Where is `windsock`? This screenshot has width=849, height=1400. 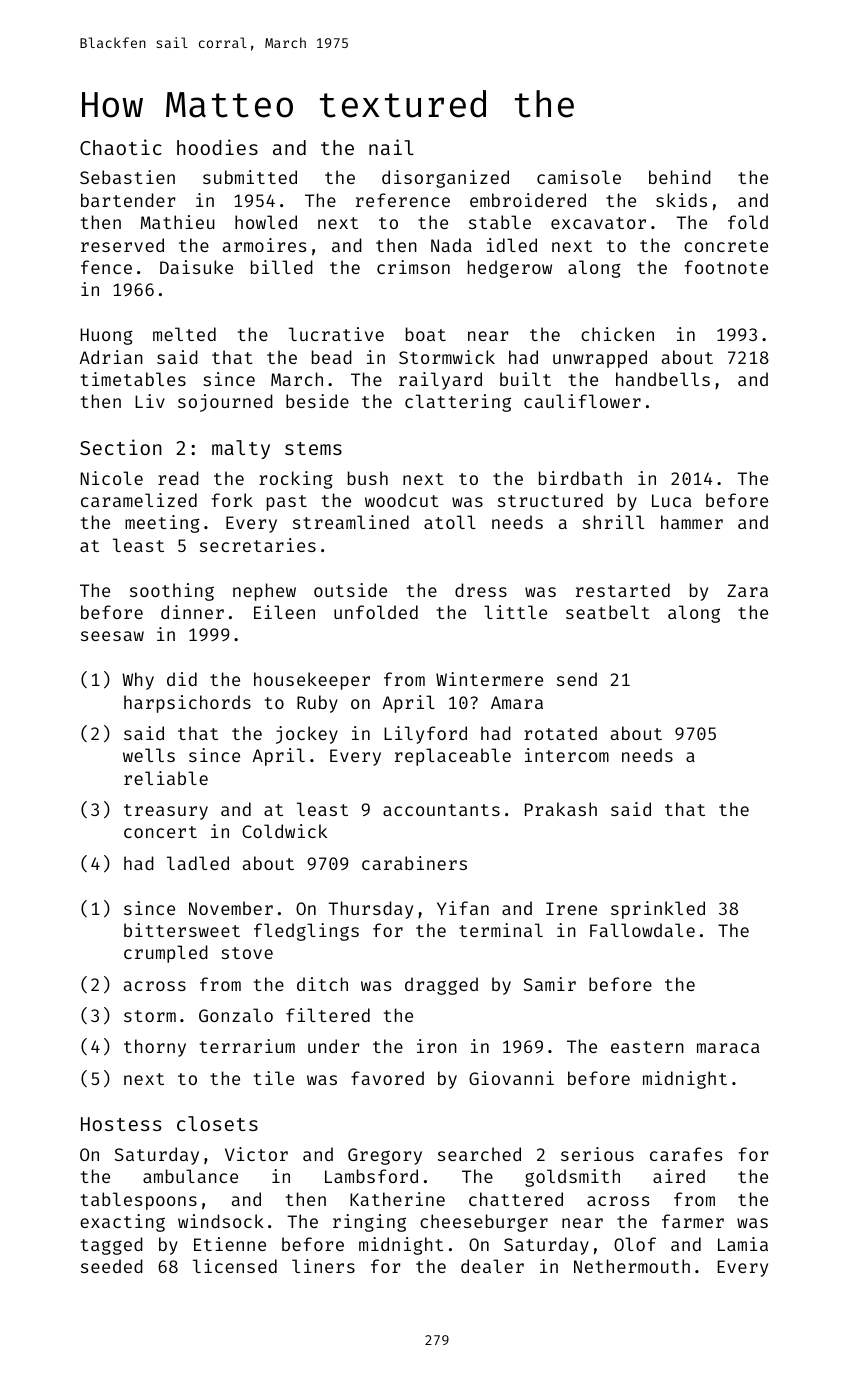 windsock is located at coordinates (221, 1221).
